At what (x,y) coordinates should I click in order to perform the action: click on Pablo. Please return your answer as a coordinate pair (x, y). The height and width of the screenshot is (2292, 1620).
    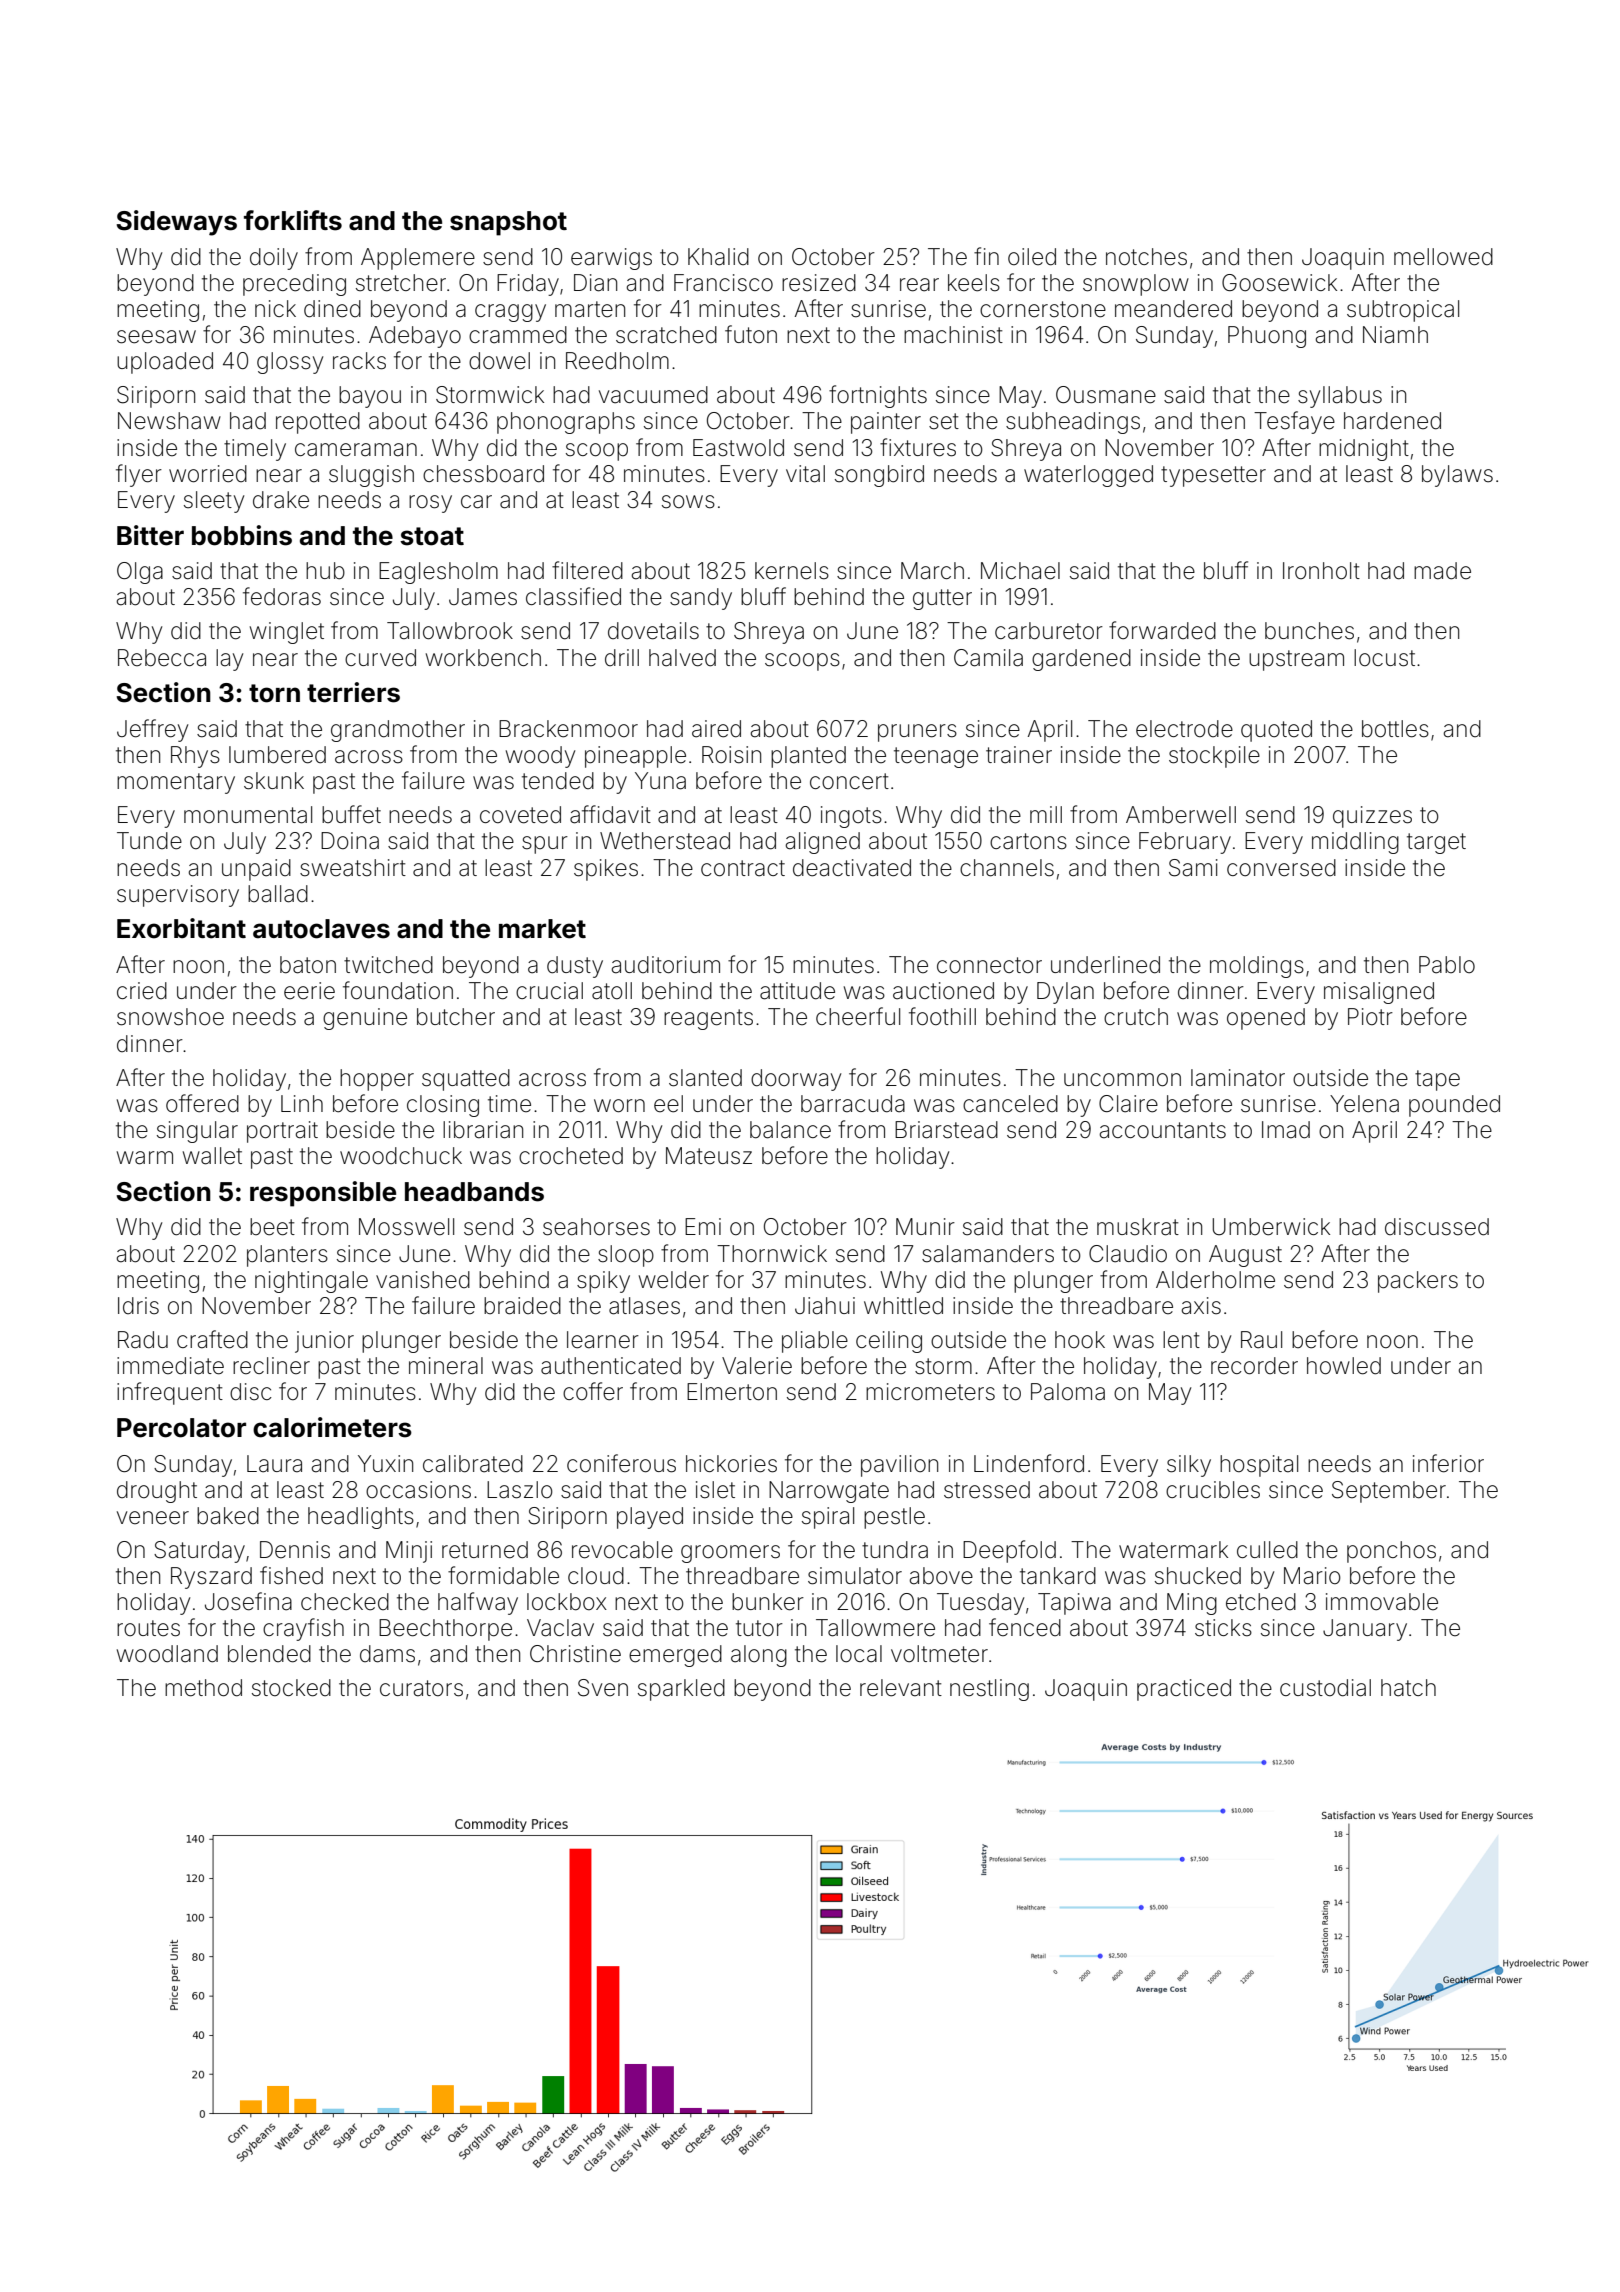
    Looking at the image, I should click on (1447, 965).
